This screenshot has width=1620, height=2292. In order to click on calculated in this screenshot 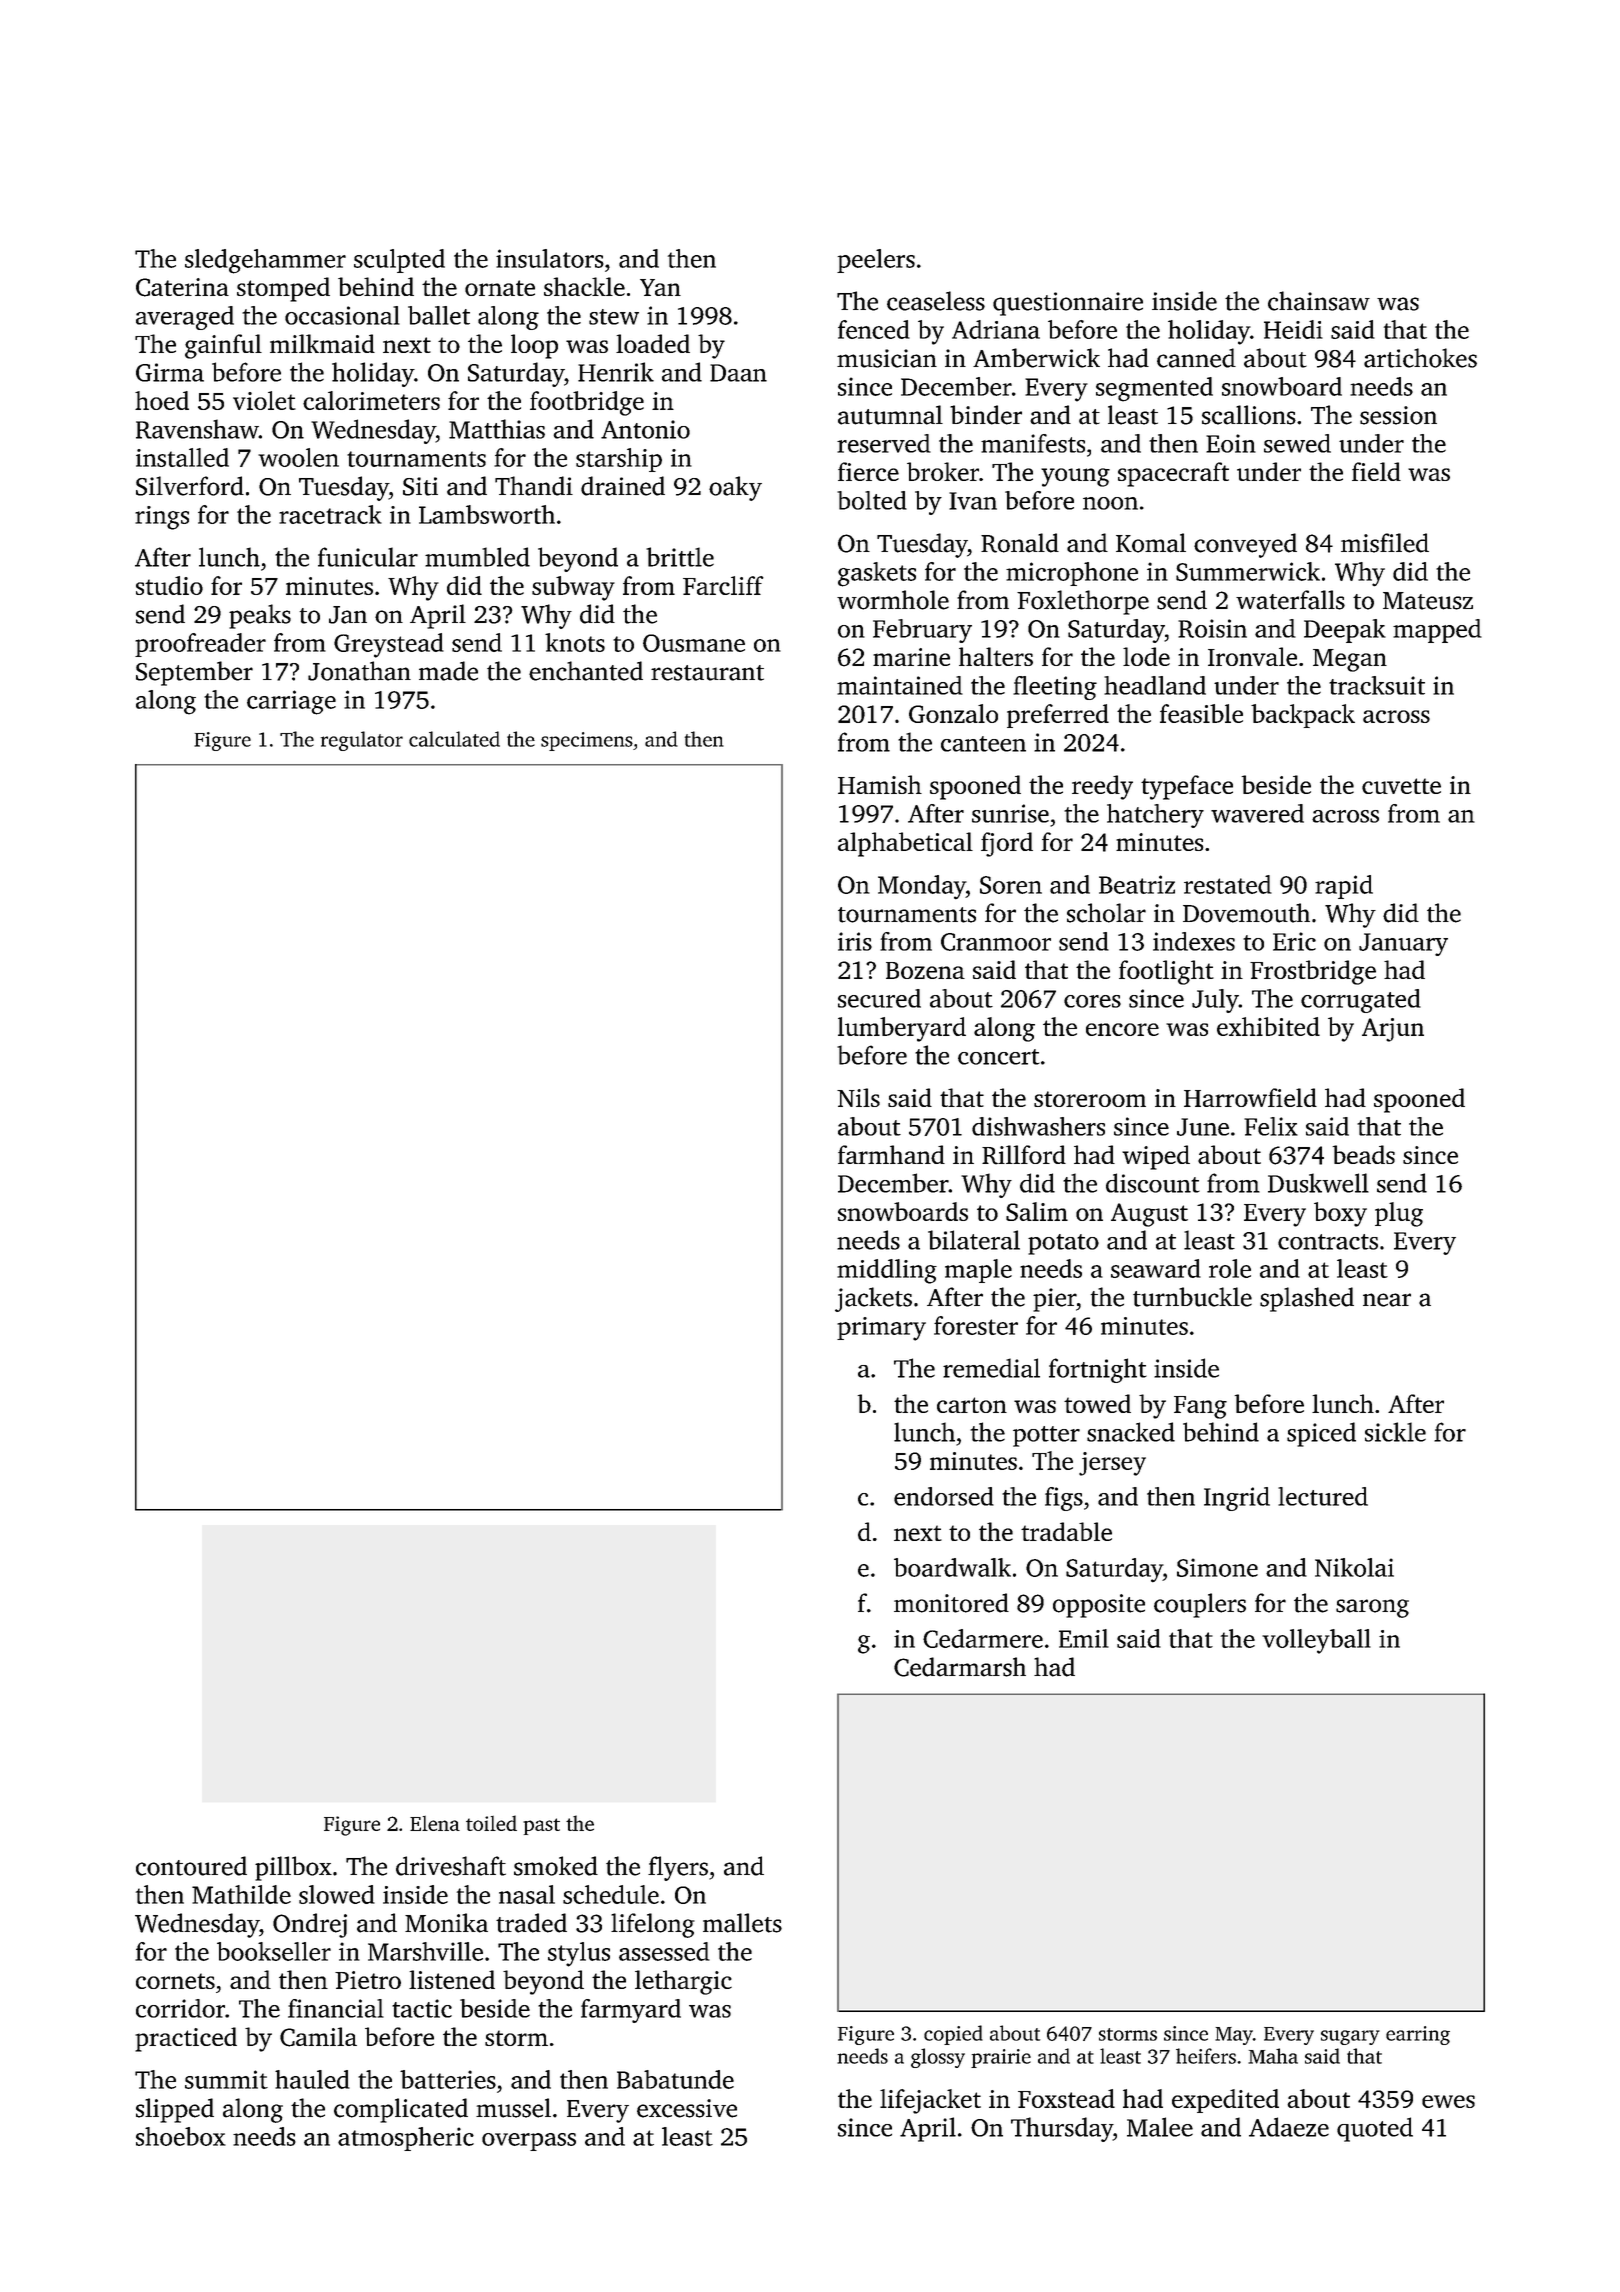, I will do `click(454, 739)`.
